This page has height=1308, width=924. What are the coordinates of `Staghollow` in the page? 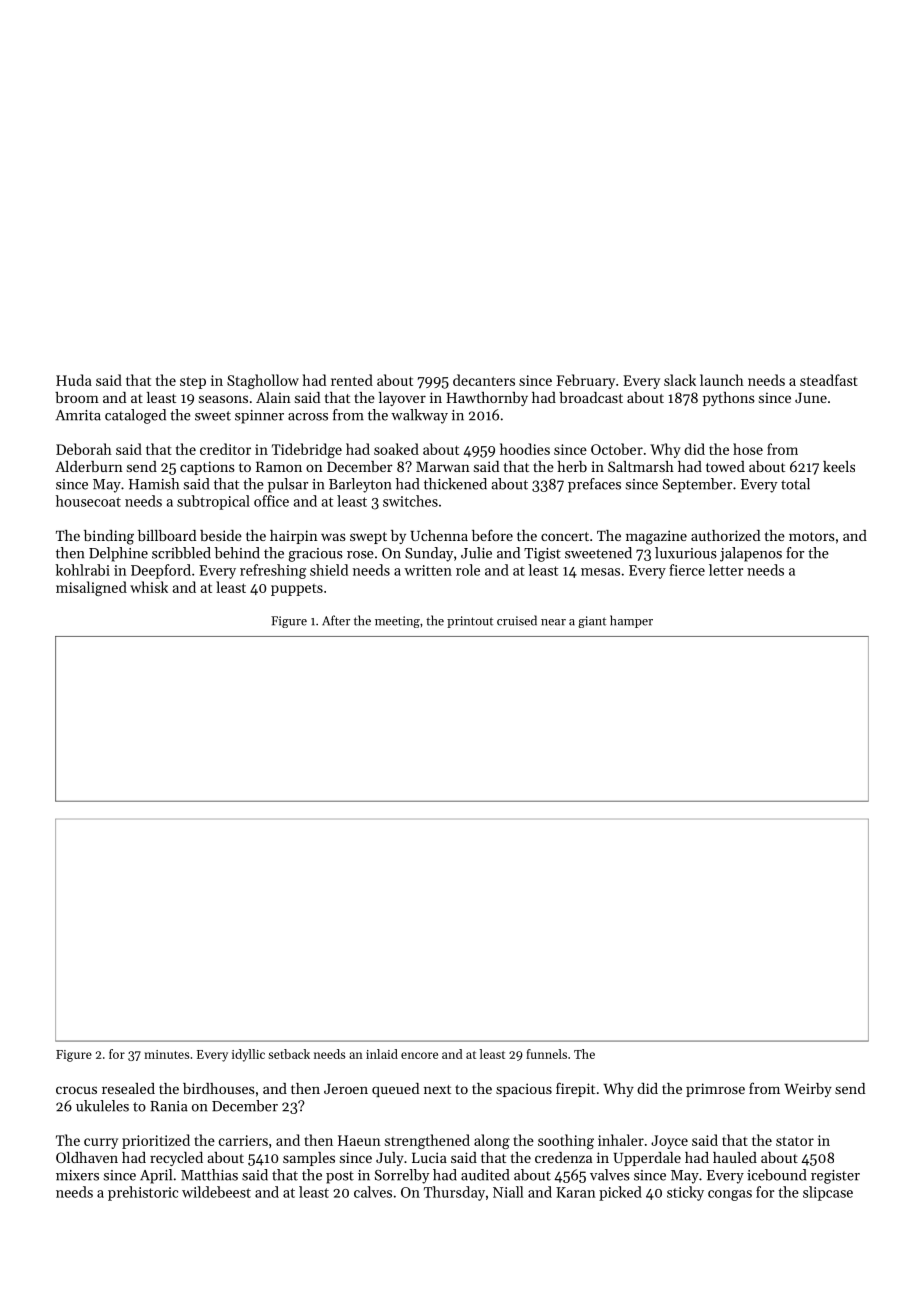 It's located at (263, 381).
